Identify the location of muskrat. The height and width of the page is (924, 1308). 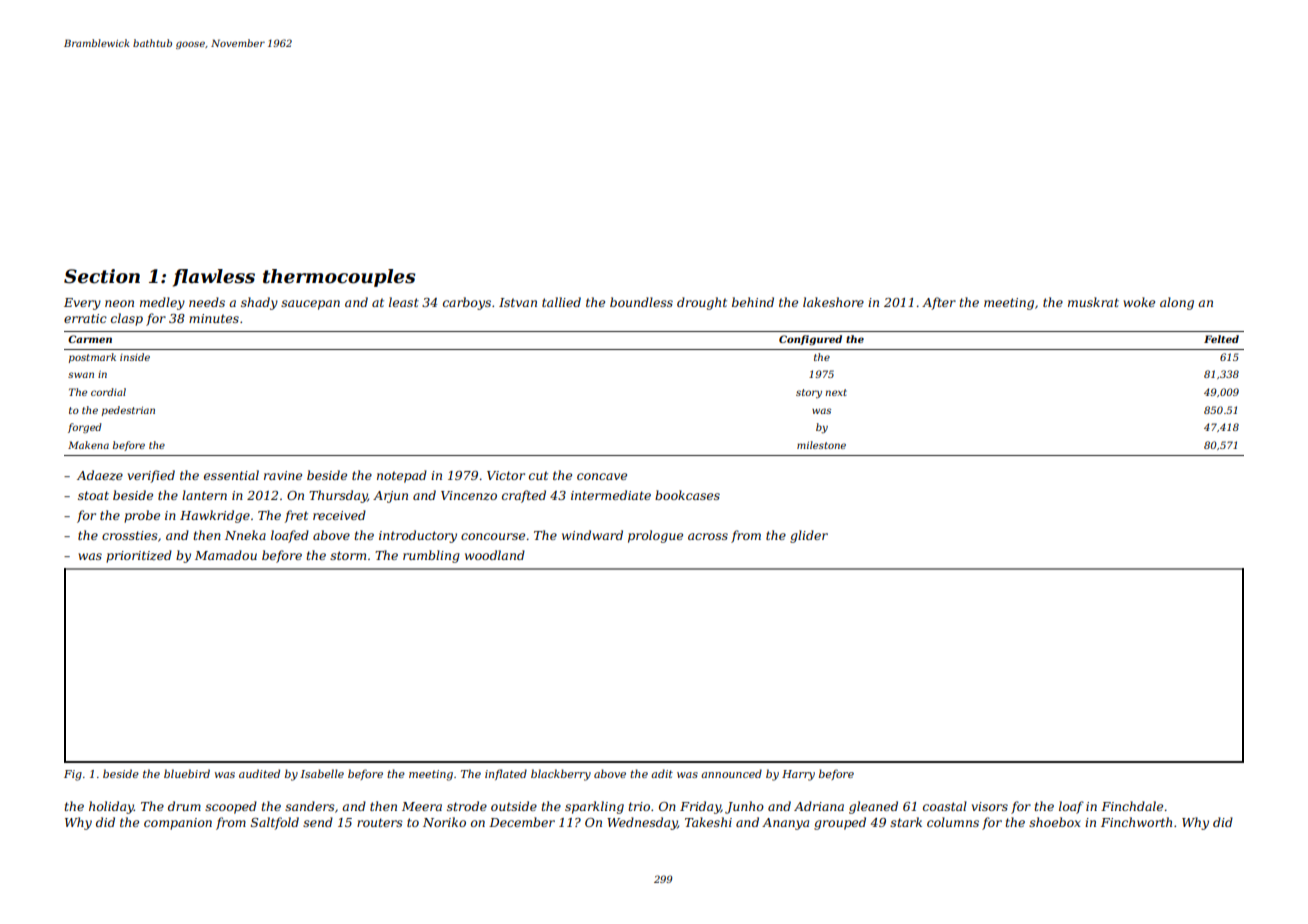
(1093, 302).
